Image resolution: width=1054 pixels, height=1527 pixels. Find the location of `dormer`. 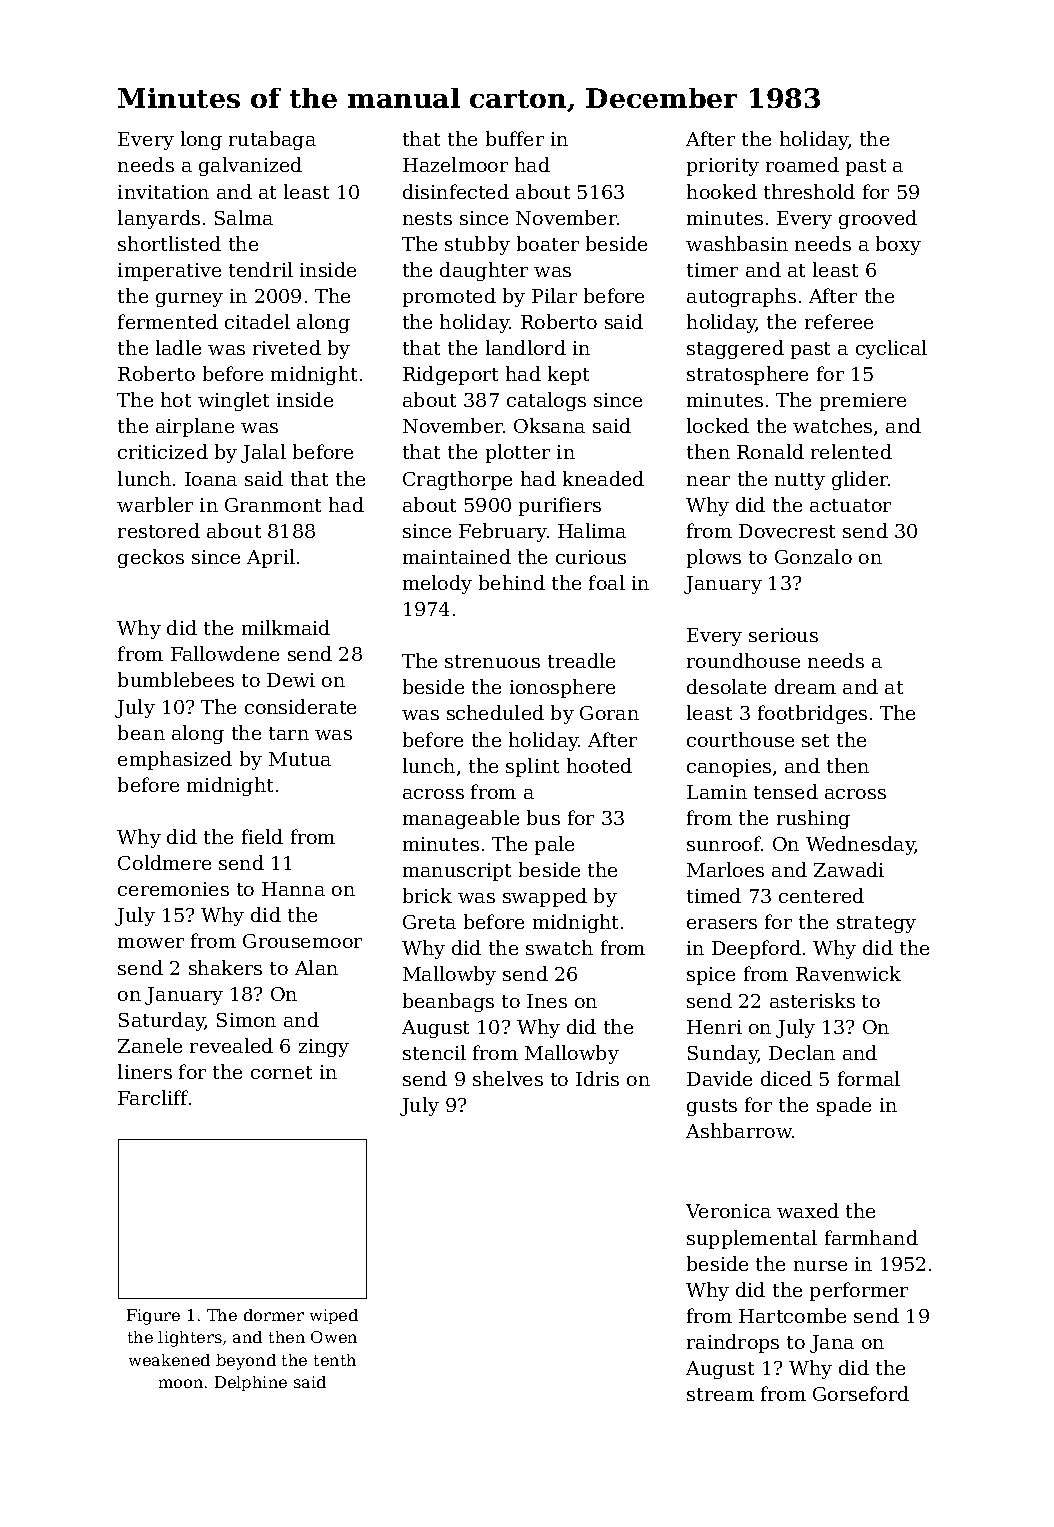

dormer is located at coordinates (274, 1315).
